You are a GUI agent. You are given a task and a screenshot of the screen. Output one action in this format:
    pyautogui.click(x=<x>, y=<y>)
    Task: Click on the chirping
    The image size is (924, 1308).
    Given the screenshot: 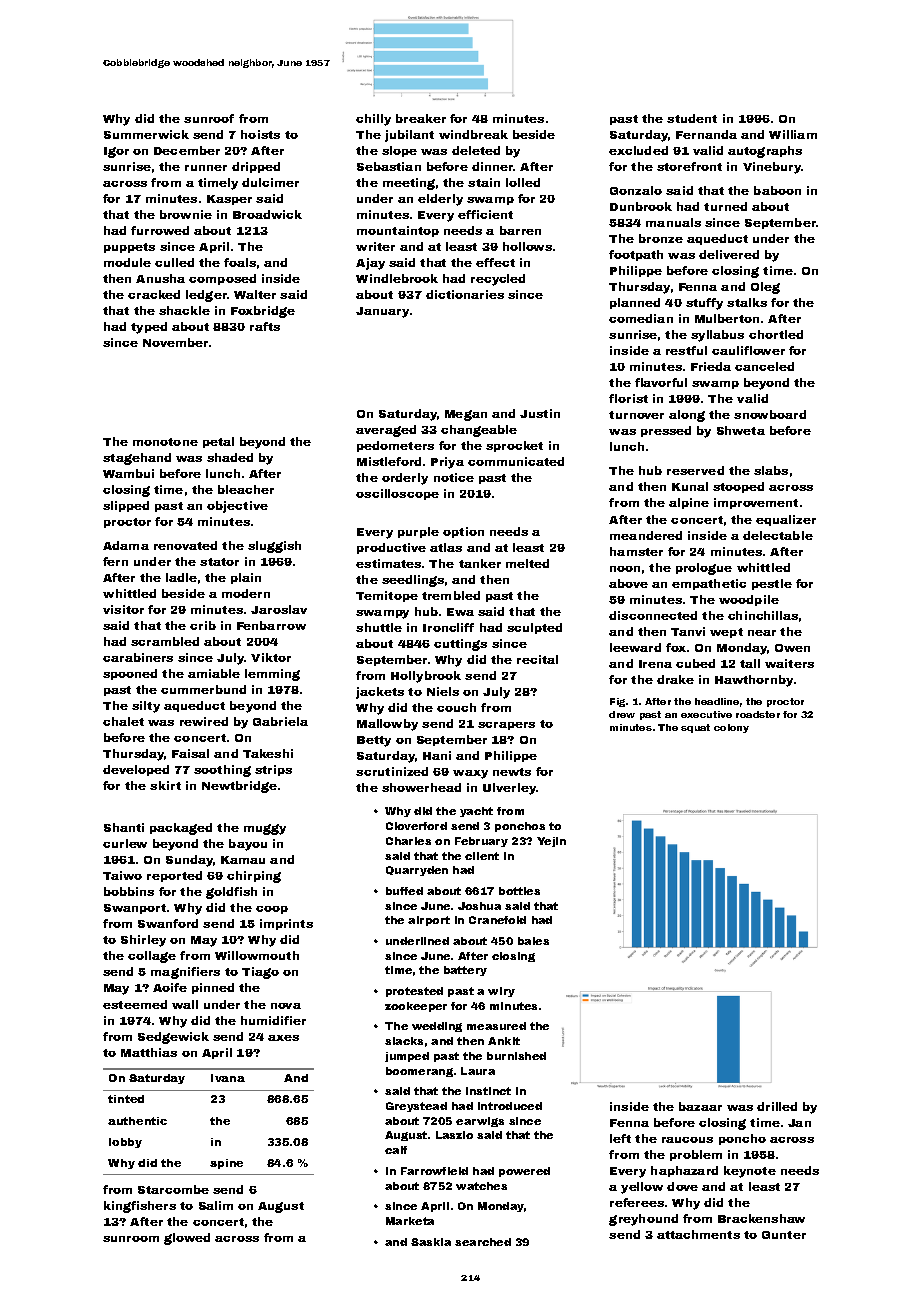 What is the action you would take?
    pyautogui.click(x=254, y=877)
